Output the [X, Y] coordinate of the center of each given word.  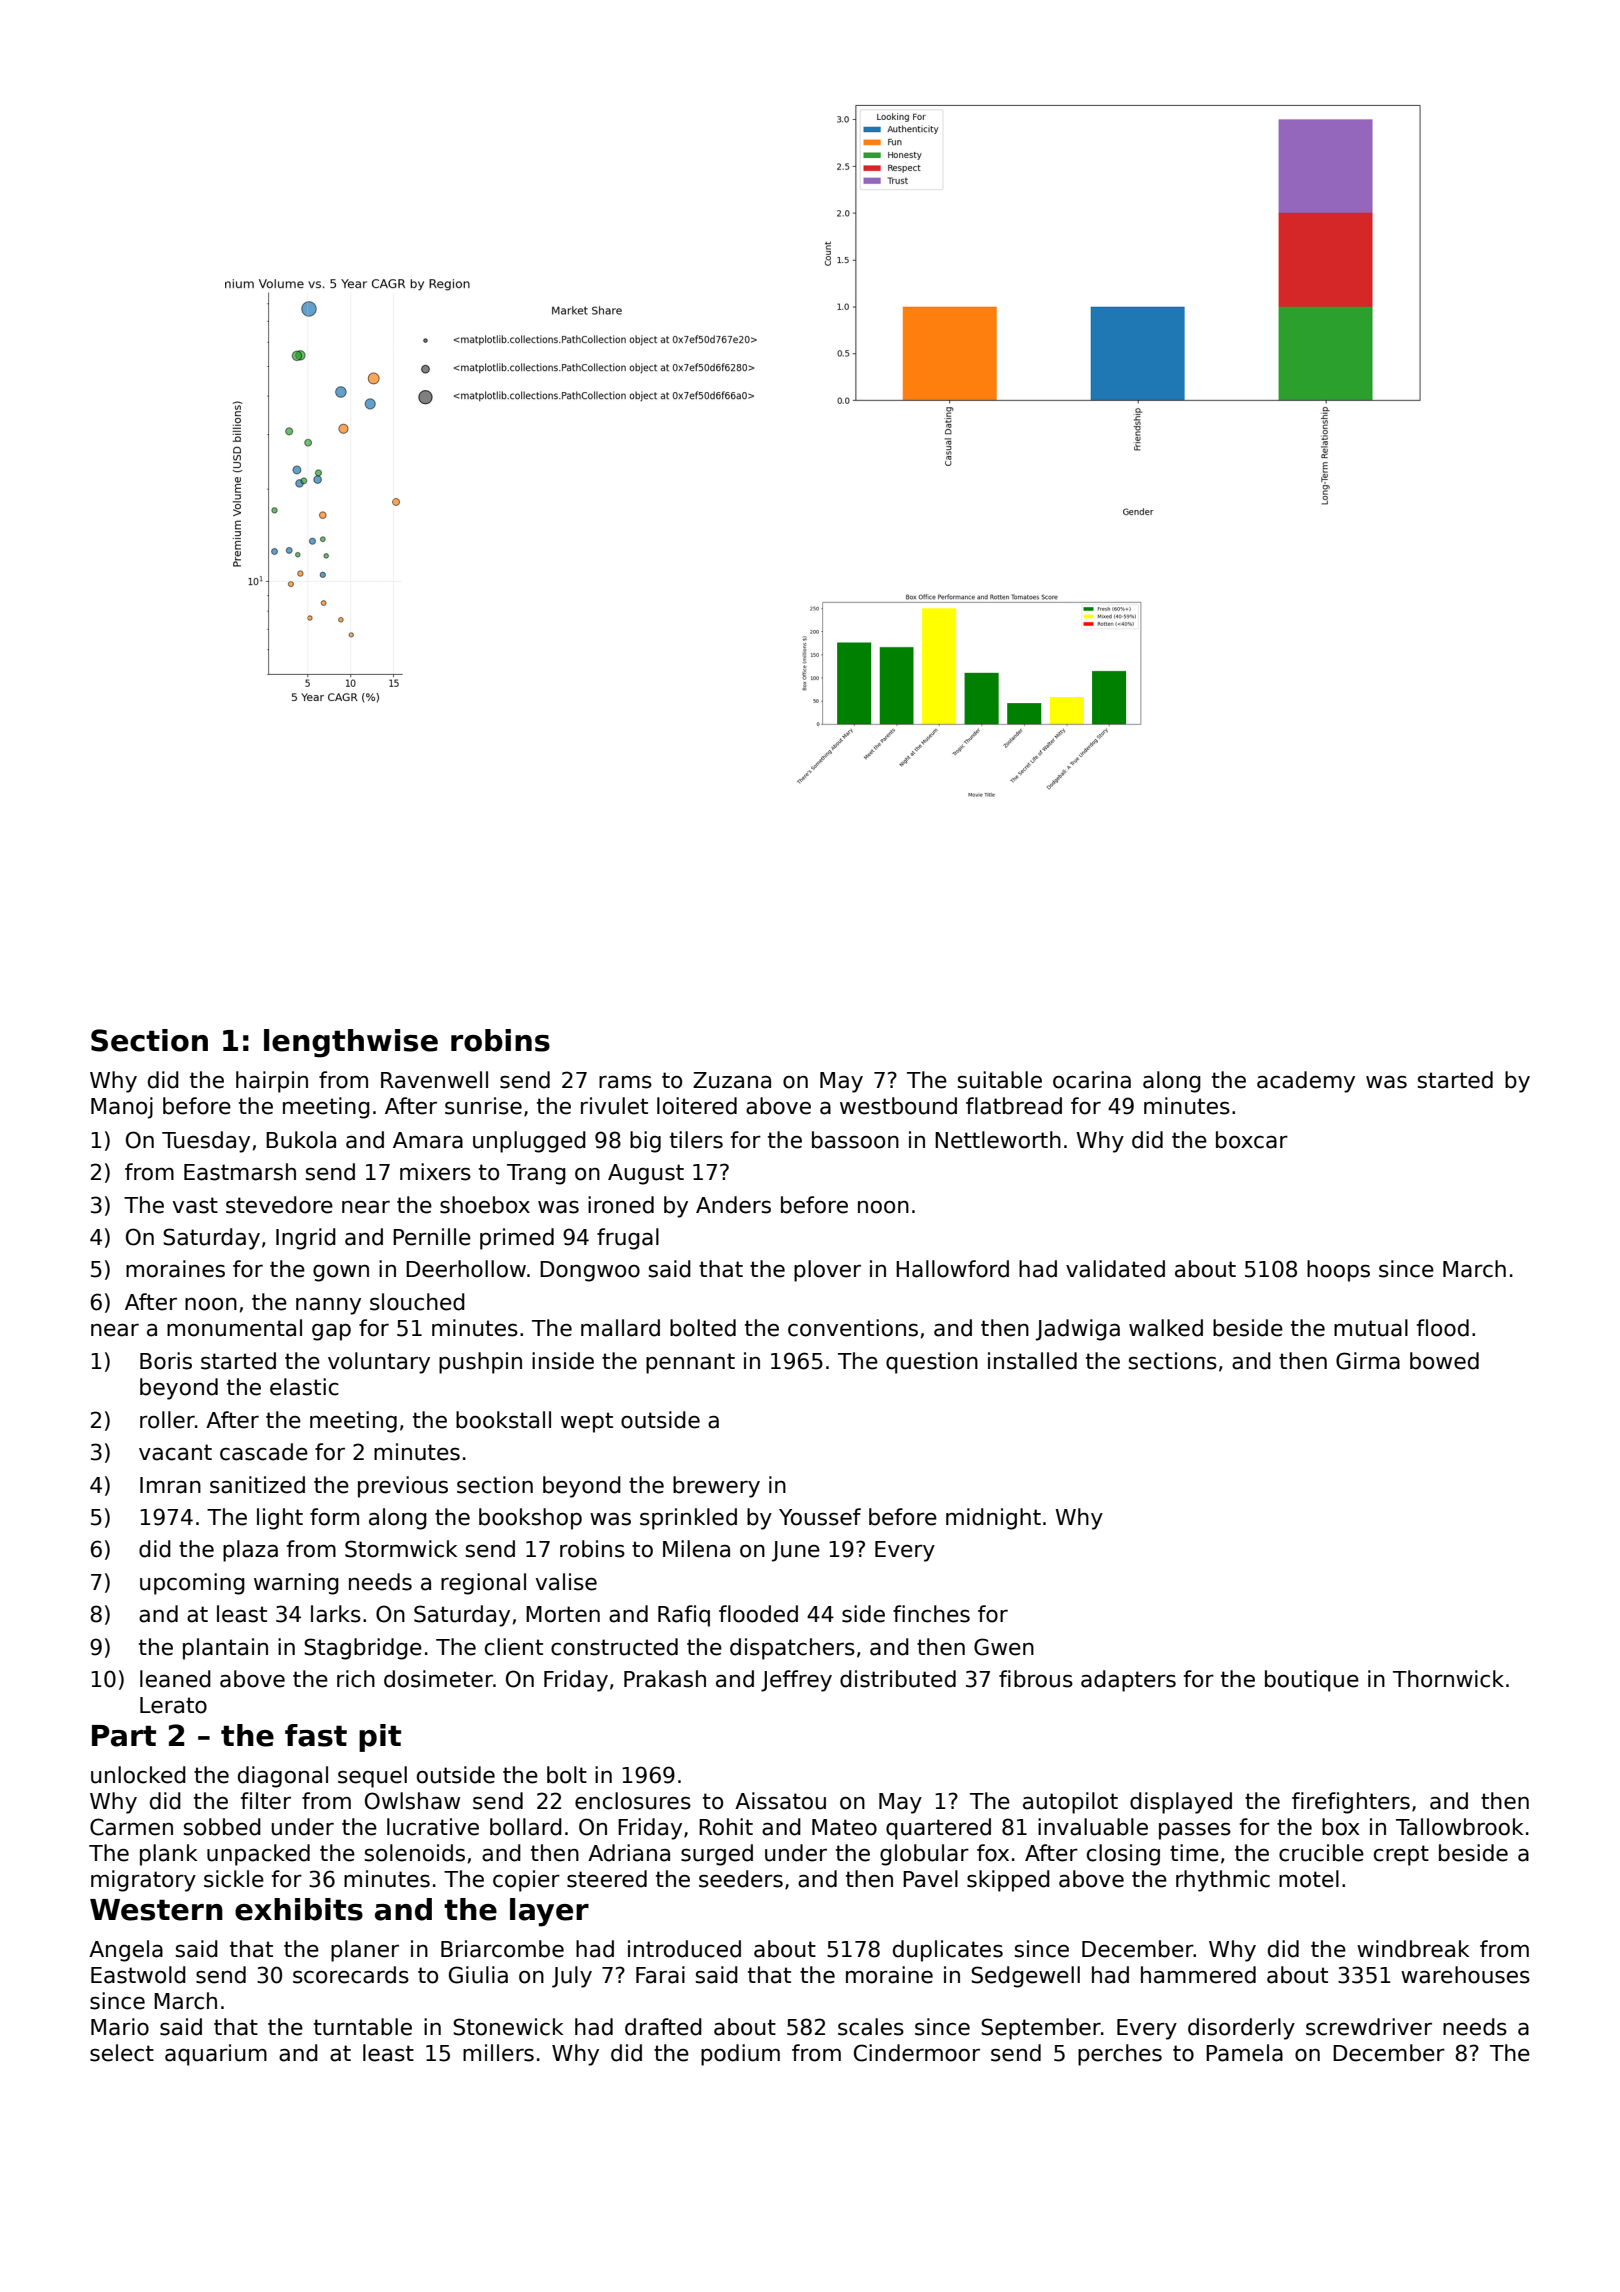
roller [167, 1420]
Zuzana [732, 1080]
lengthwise [351, 1043]
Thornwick [1448, 1679]
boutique [1312, 1681]
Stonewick [508, 2027]
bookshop [530, 1519]
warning [296, 1584]
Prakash [665, 1679]
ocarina [1092, 1080]
